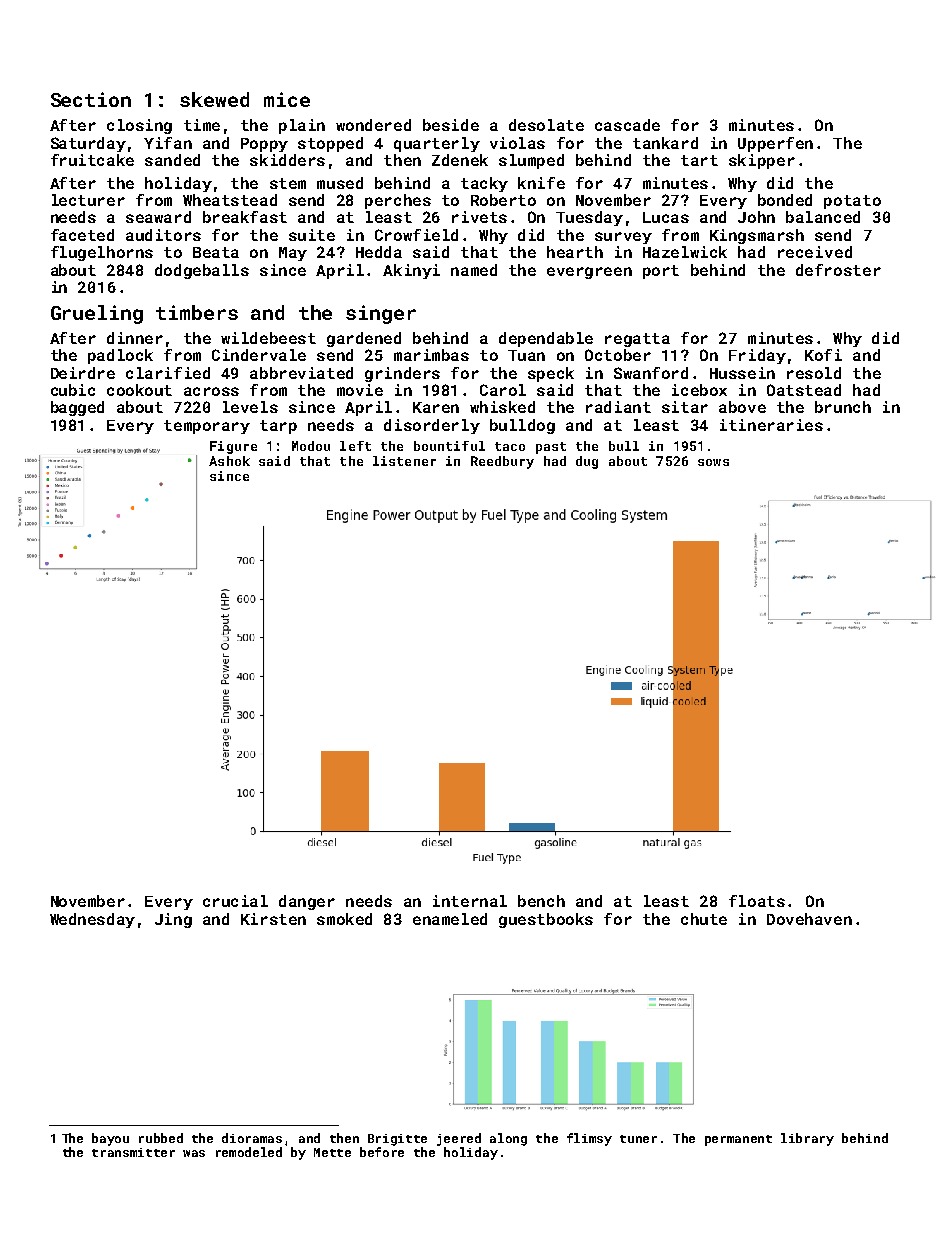  I want to click on gardened, so click(364, 339).
